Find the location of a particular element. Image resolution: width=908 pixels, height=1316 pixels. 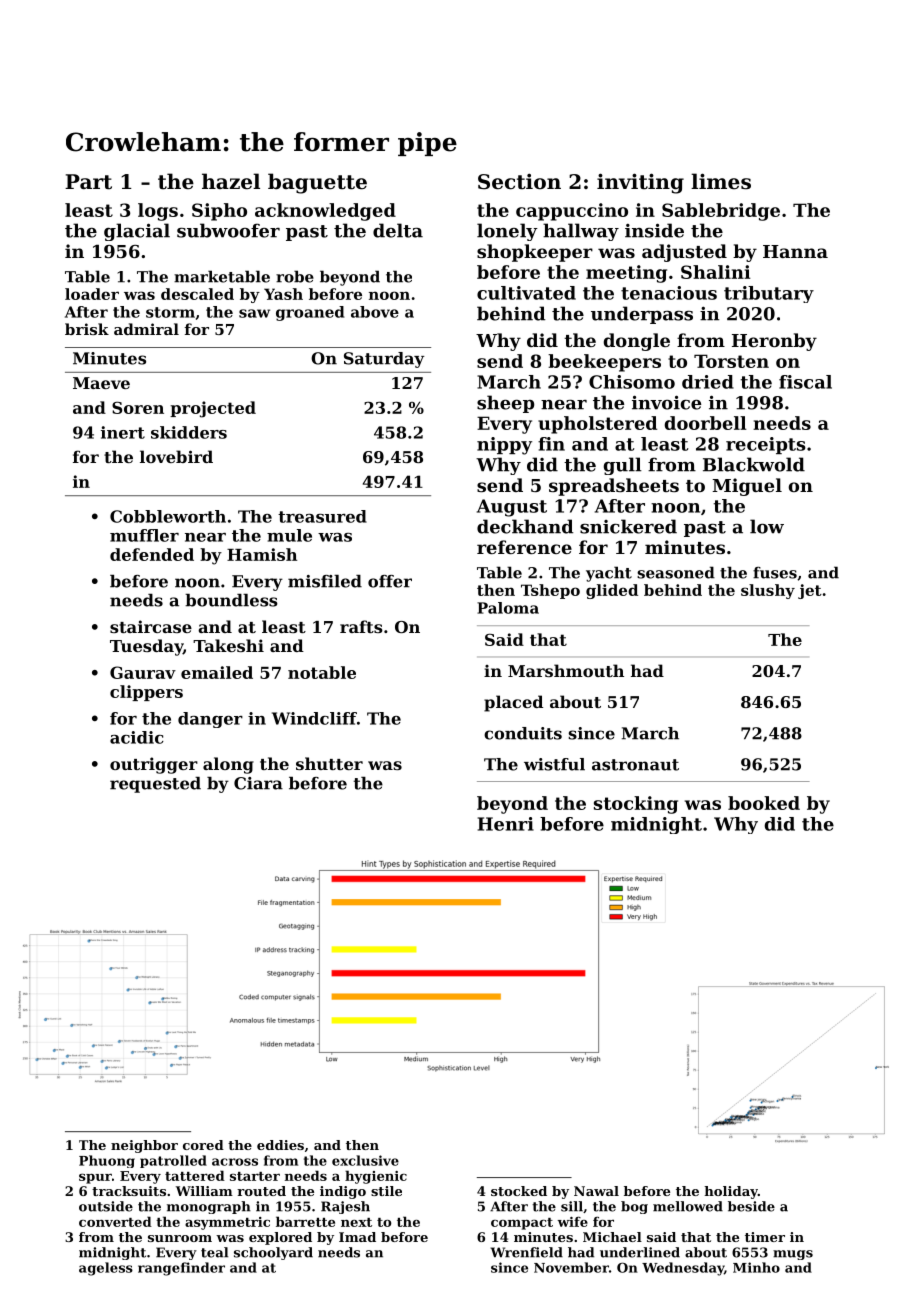

eddies is located at coordinates (280, 1145).
